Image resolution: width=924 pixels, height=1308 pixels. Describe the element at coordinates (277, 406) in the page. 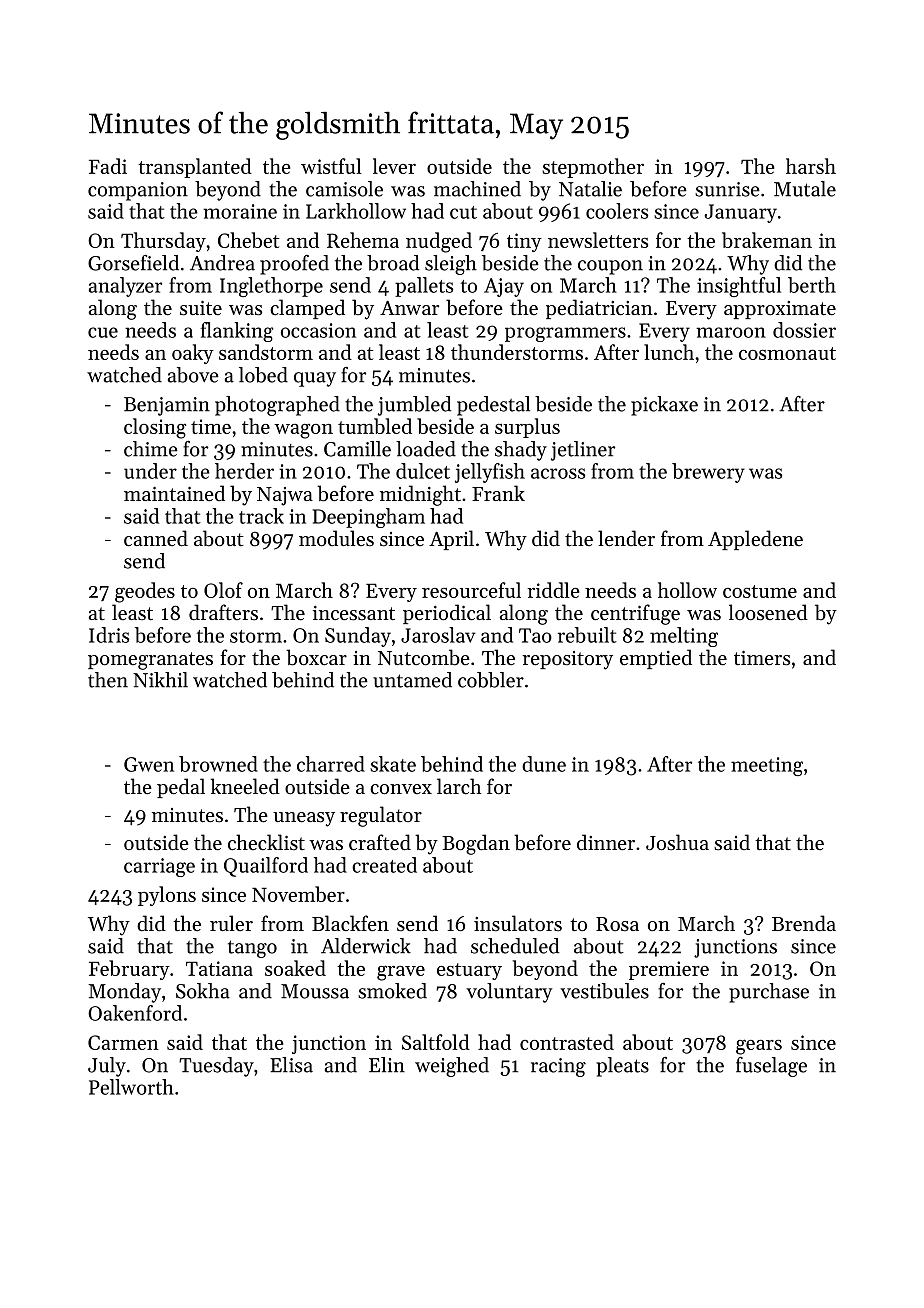

I see `photographed` at that location.
